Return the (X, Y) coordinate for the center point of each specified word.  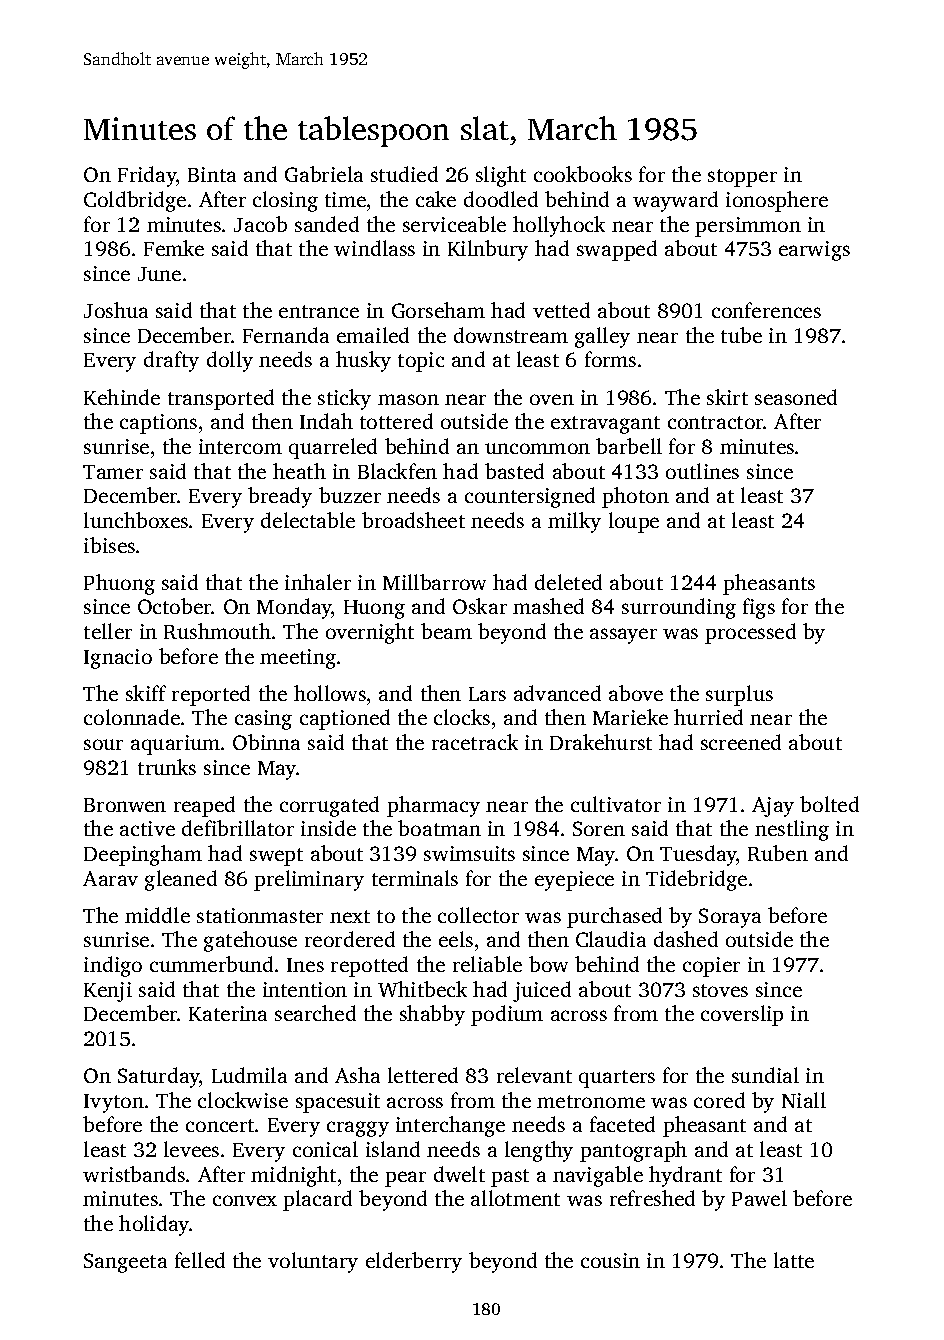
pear (405, 1179)
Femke (174, 248)
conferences (766, 310)
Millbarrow (434, 582)
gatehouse (250, 941)
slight (501, 176)
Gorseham (438, 310)
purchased (614, 917)
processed (750, 633)
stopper (742, 178)
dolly (230, 361)
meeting (298, 659)
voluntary (313, 1262)
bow (548, 964)
